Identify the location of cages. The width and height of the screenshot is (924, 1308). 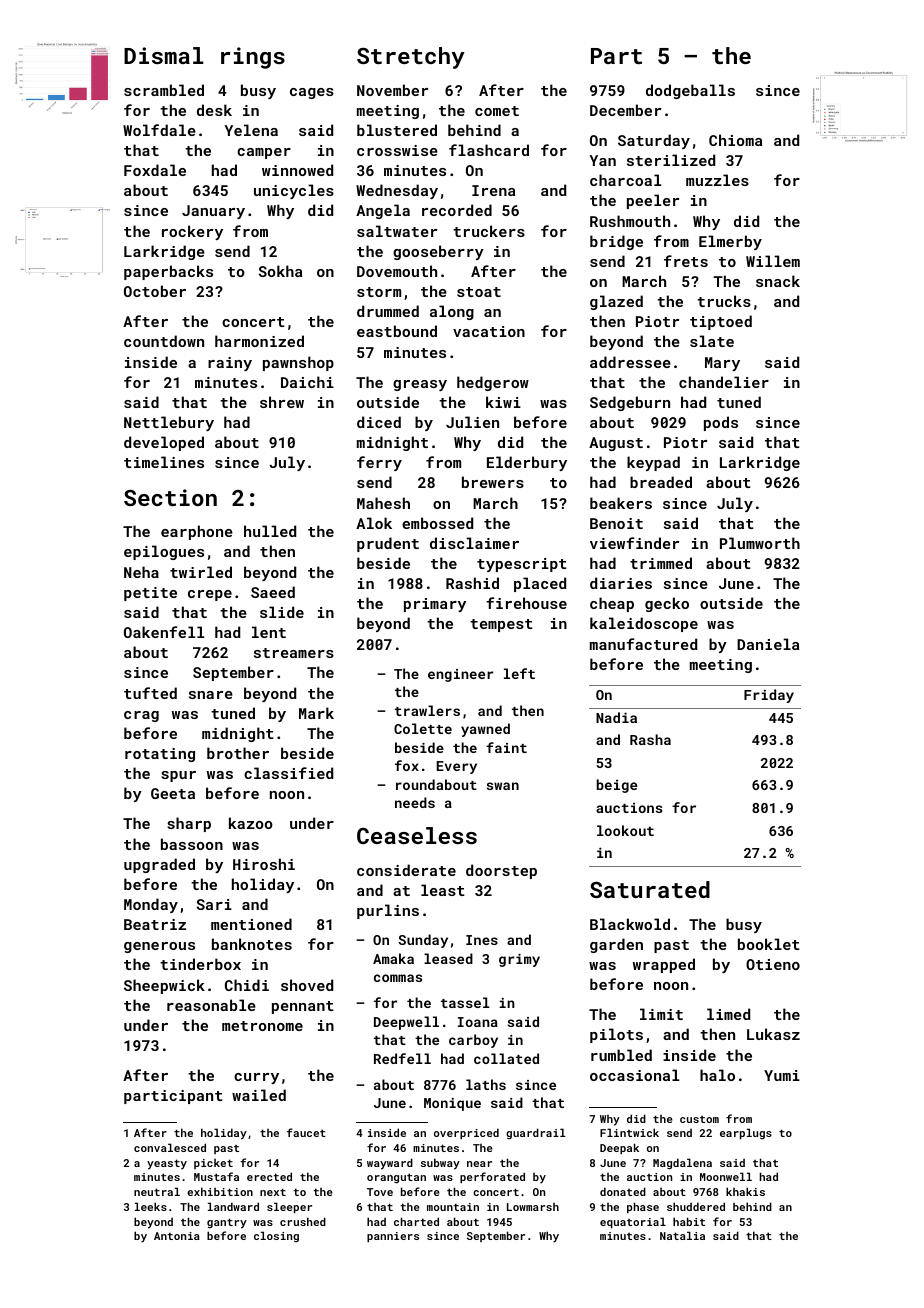
(312, 93).
